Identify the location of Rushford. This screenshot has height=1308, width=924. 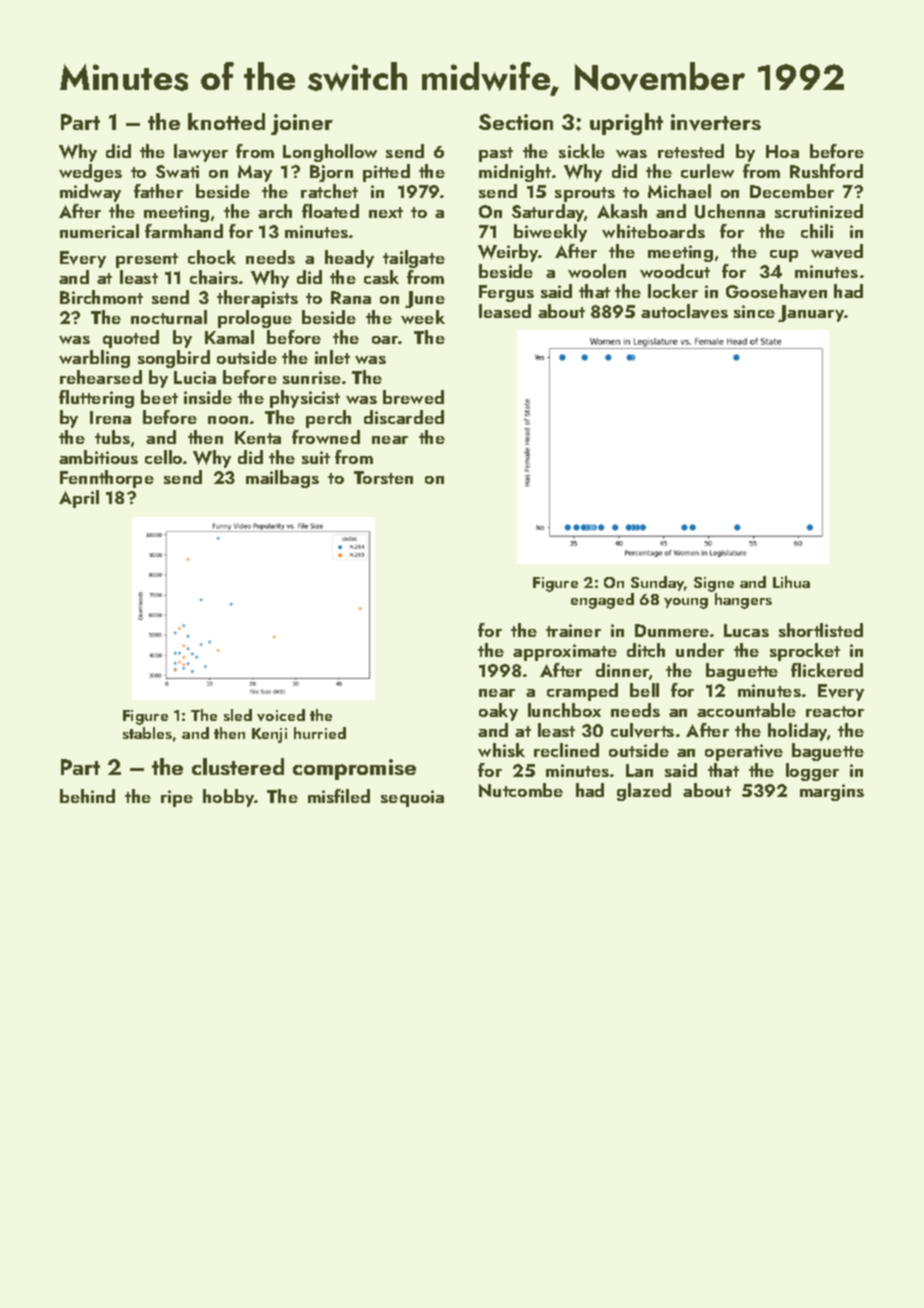
(826, 171).
